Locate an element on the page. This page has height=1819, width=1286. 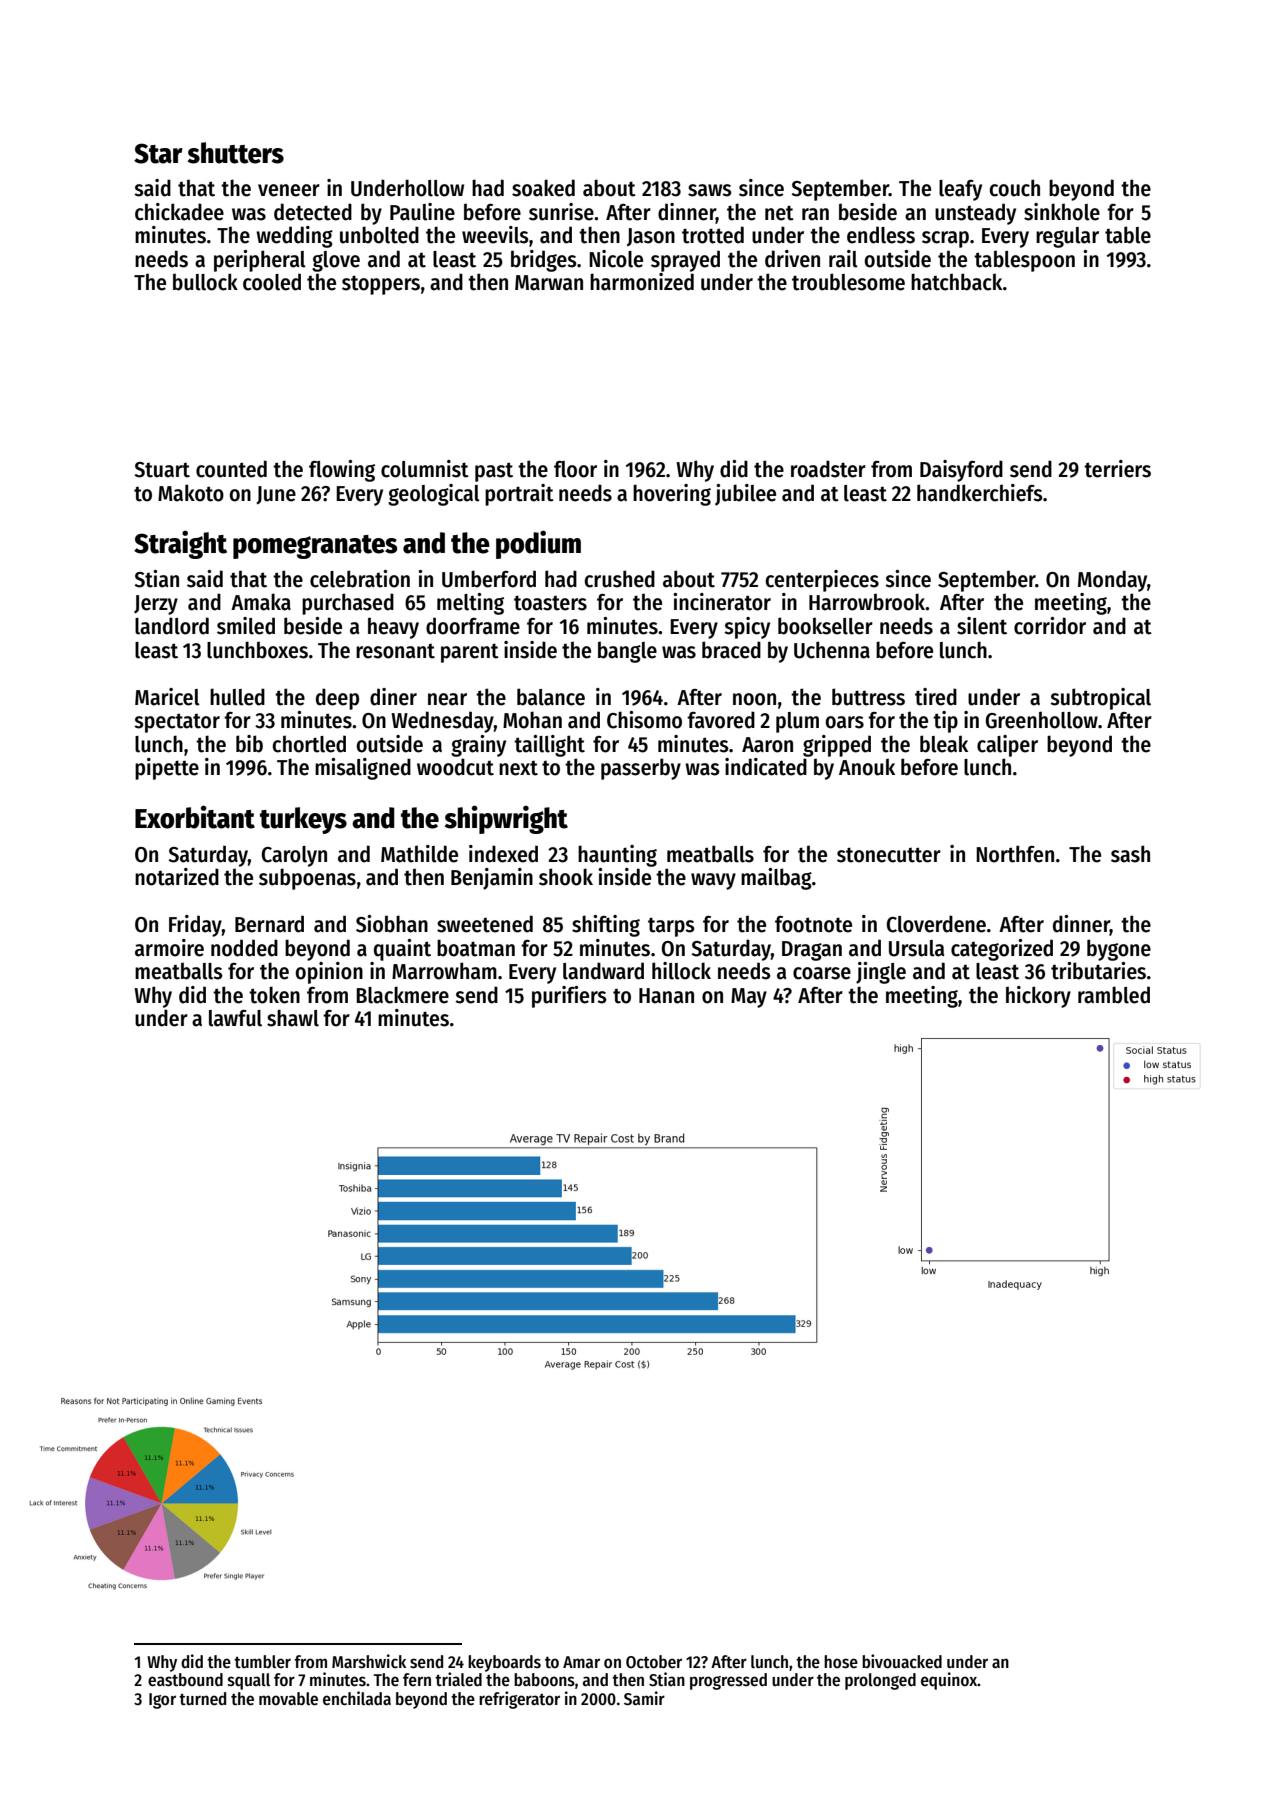
sprayed is located at coordinates (685, 261).
